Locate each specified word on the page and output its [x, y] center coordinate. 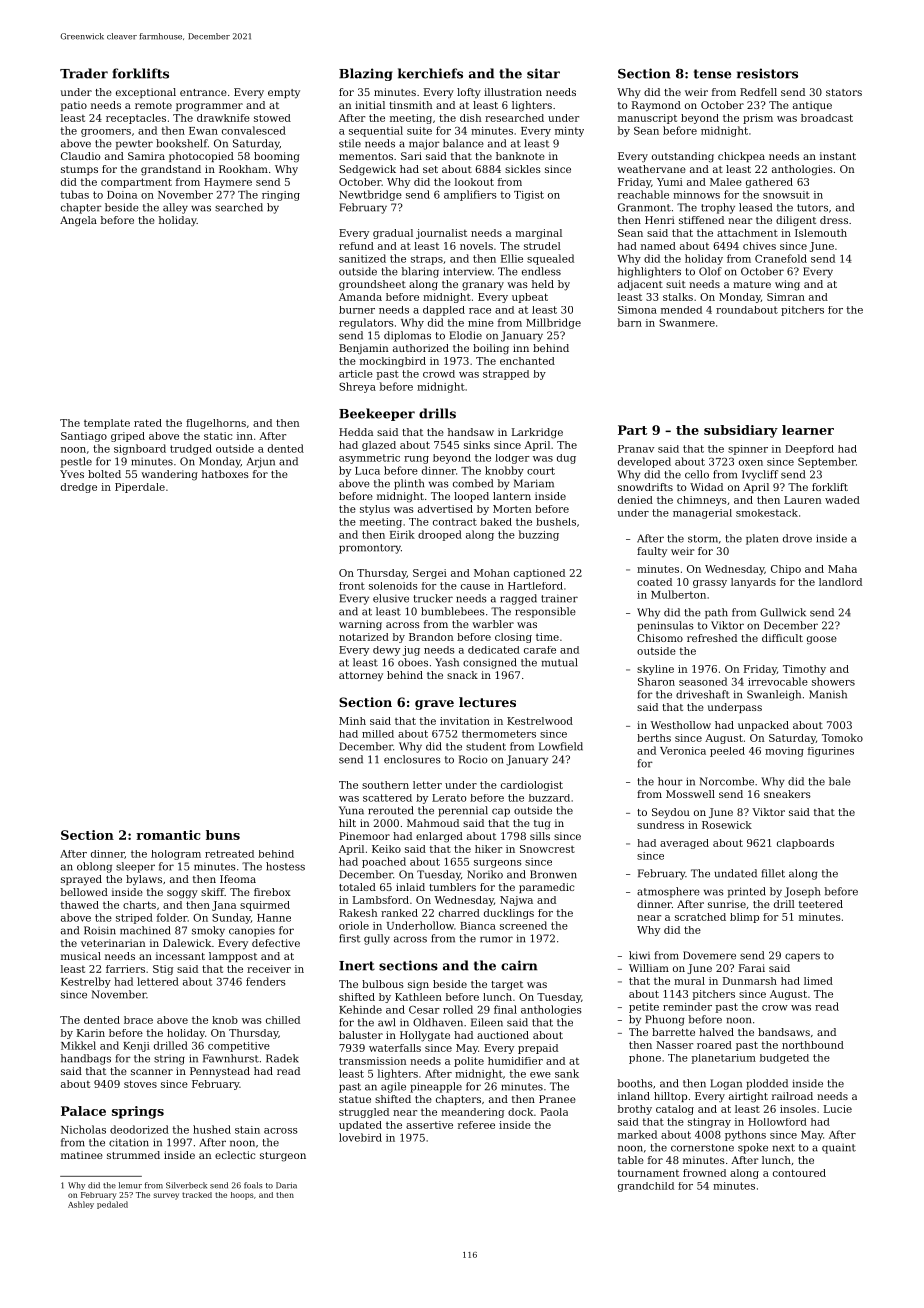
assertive [429, 1125]
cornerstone [702, 1148]
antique [812, 106]
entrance [203, 92]
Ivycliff [760, 475]
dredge [79, 488]
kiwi [639, 955]
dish [470, 118]
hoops [242, 1196]
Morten [512, 509]
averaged [684, 844]
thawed [80, 905]
